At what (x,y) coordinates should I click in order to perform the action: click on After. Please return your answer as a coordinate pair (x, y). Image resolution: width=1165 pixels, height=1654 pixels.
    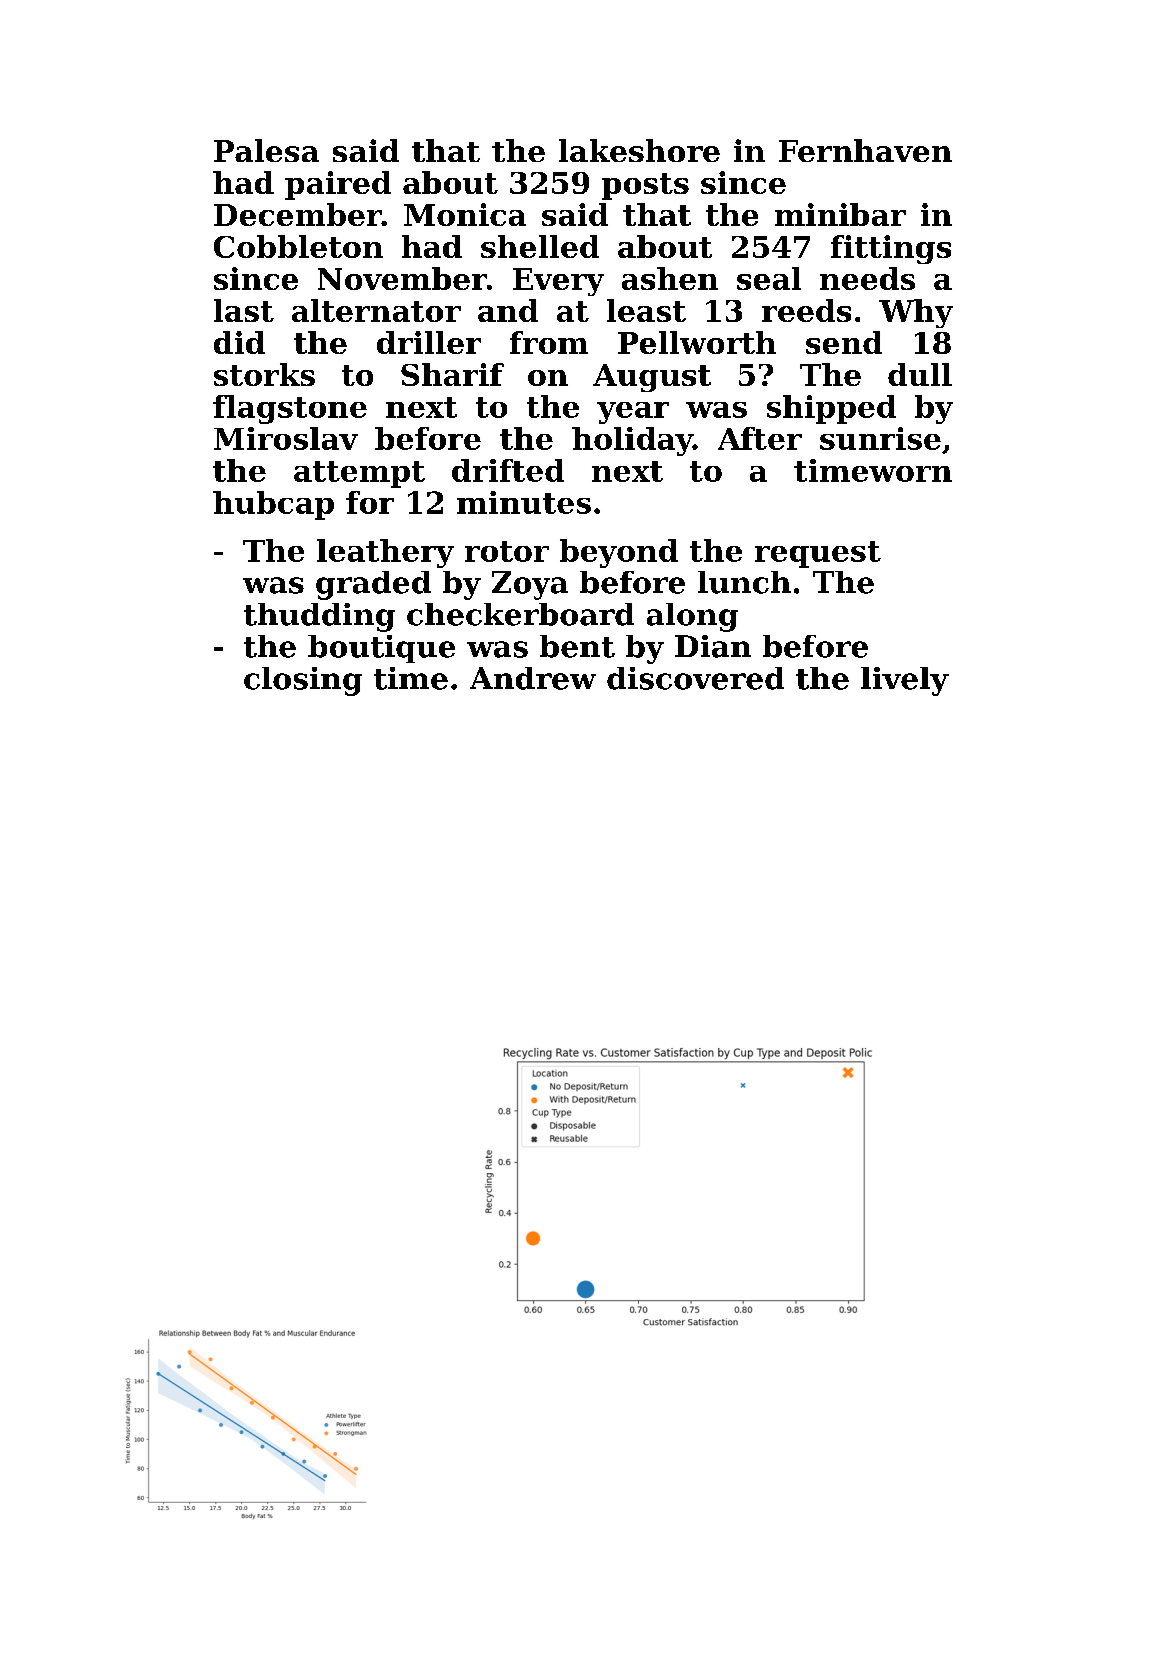
    Looking at the image, I should click on (760, 438).
